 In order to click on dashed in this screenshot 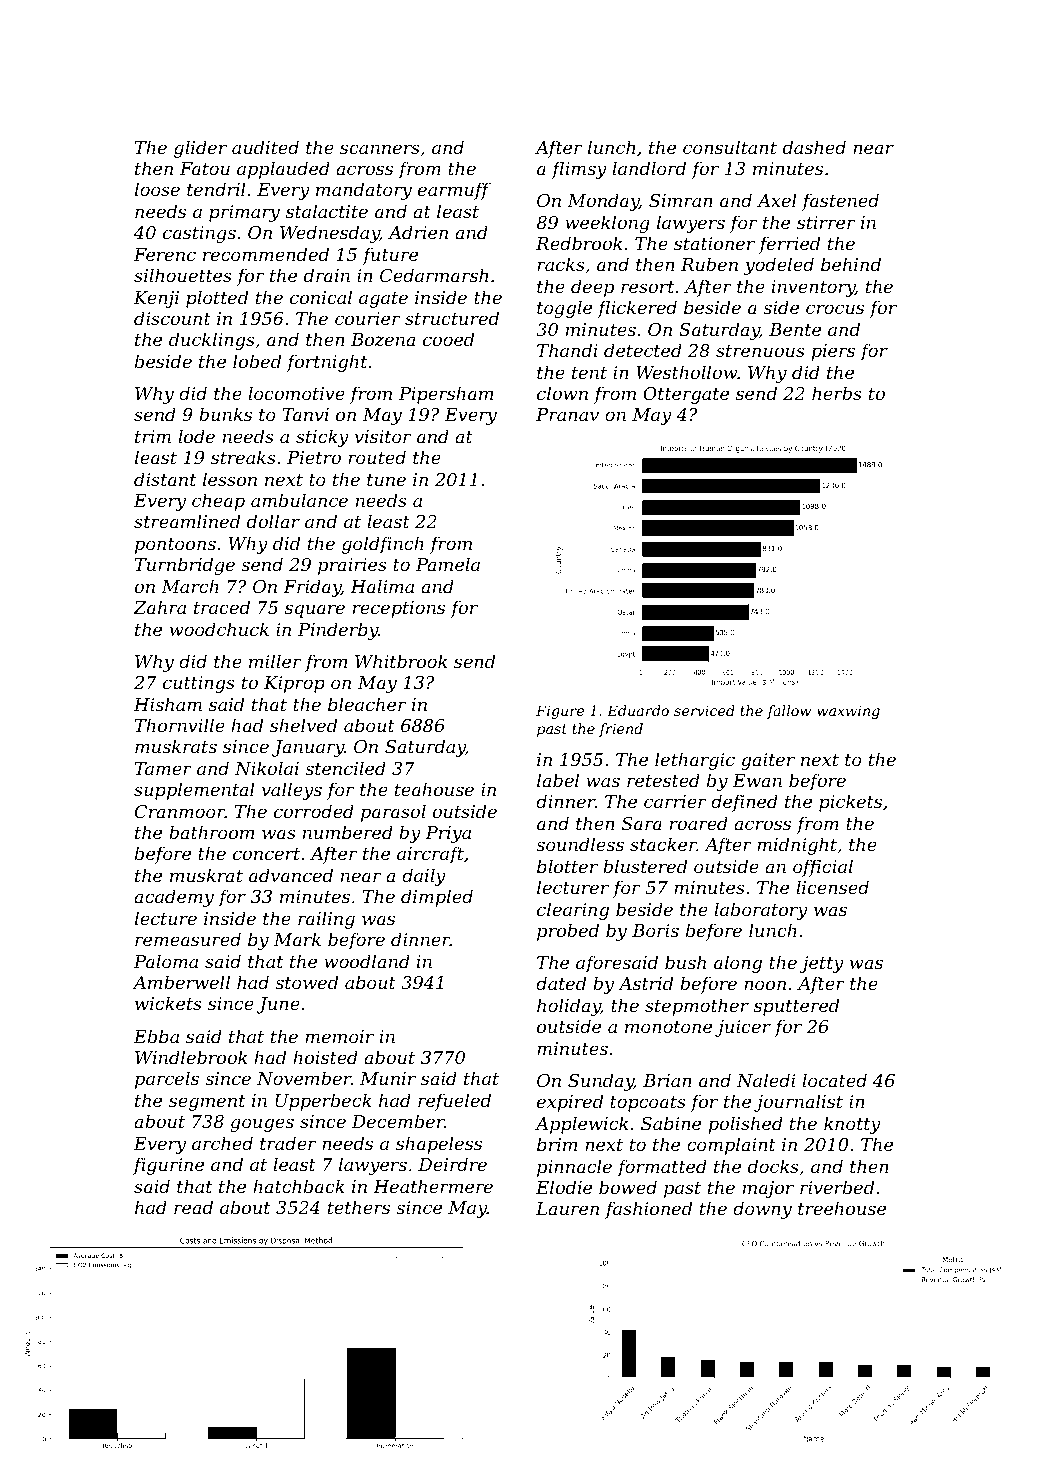, I will do `click(814, 147)`.
